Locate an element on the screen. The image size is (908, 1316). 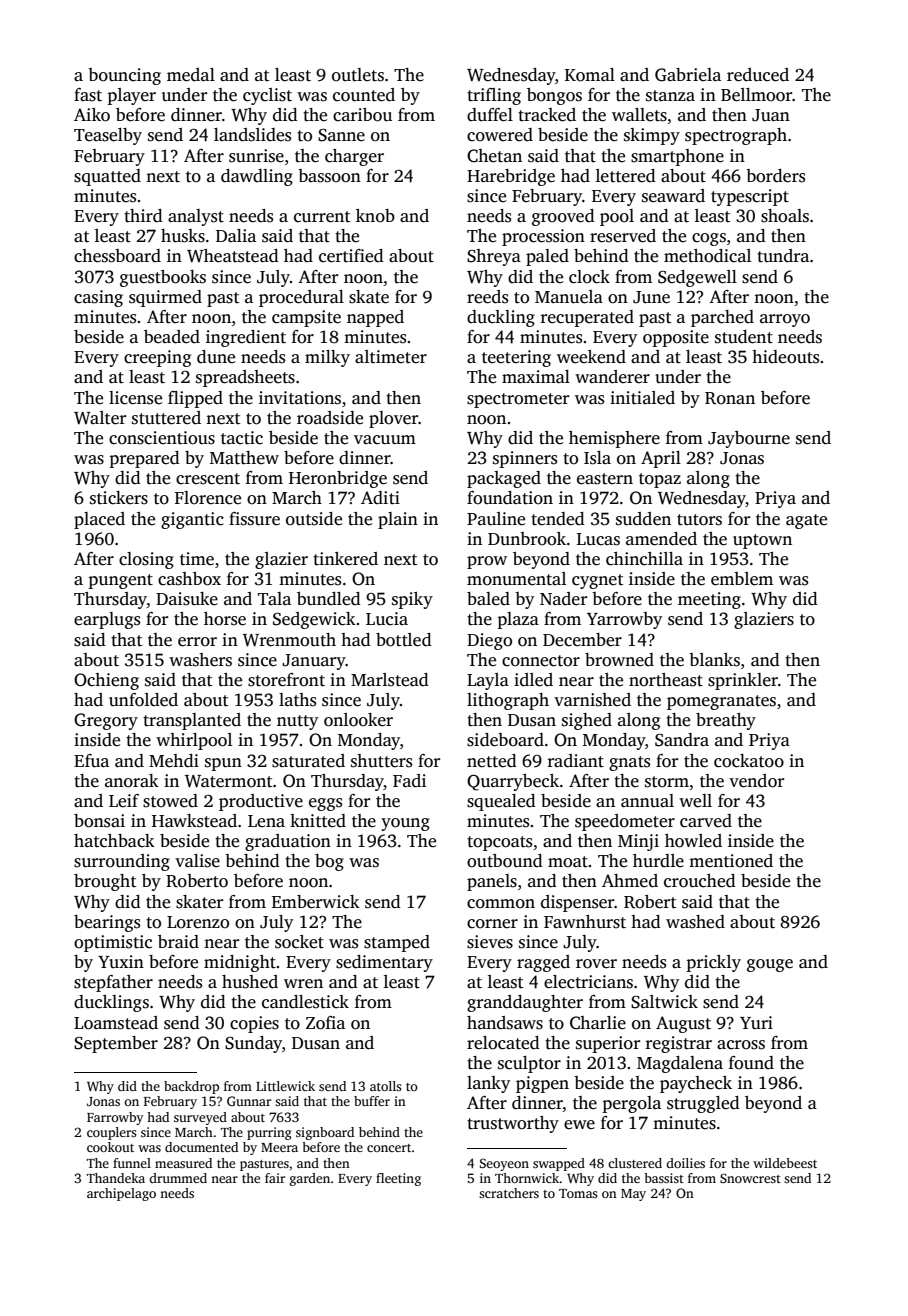
bouncing is located at coordinates (124, 76).
